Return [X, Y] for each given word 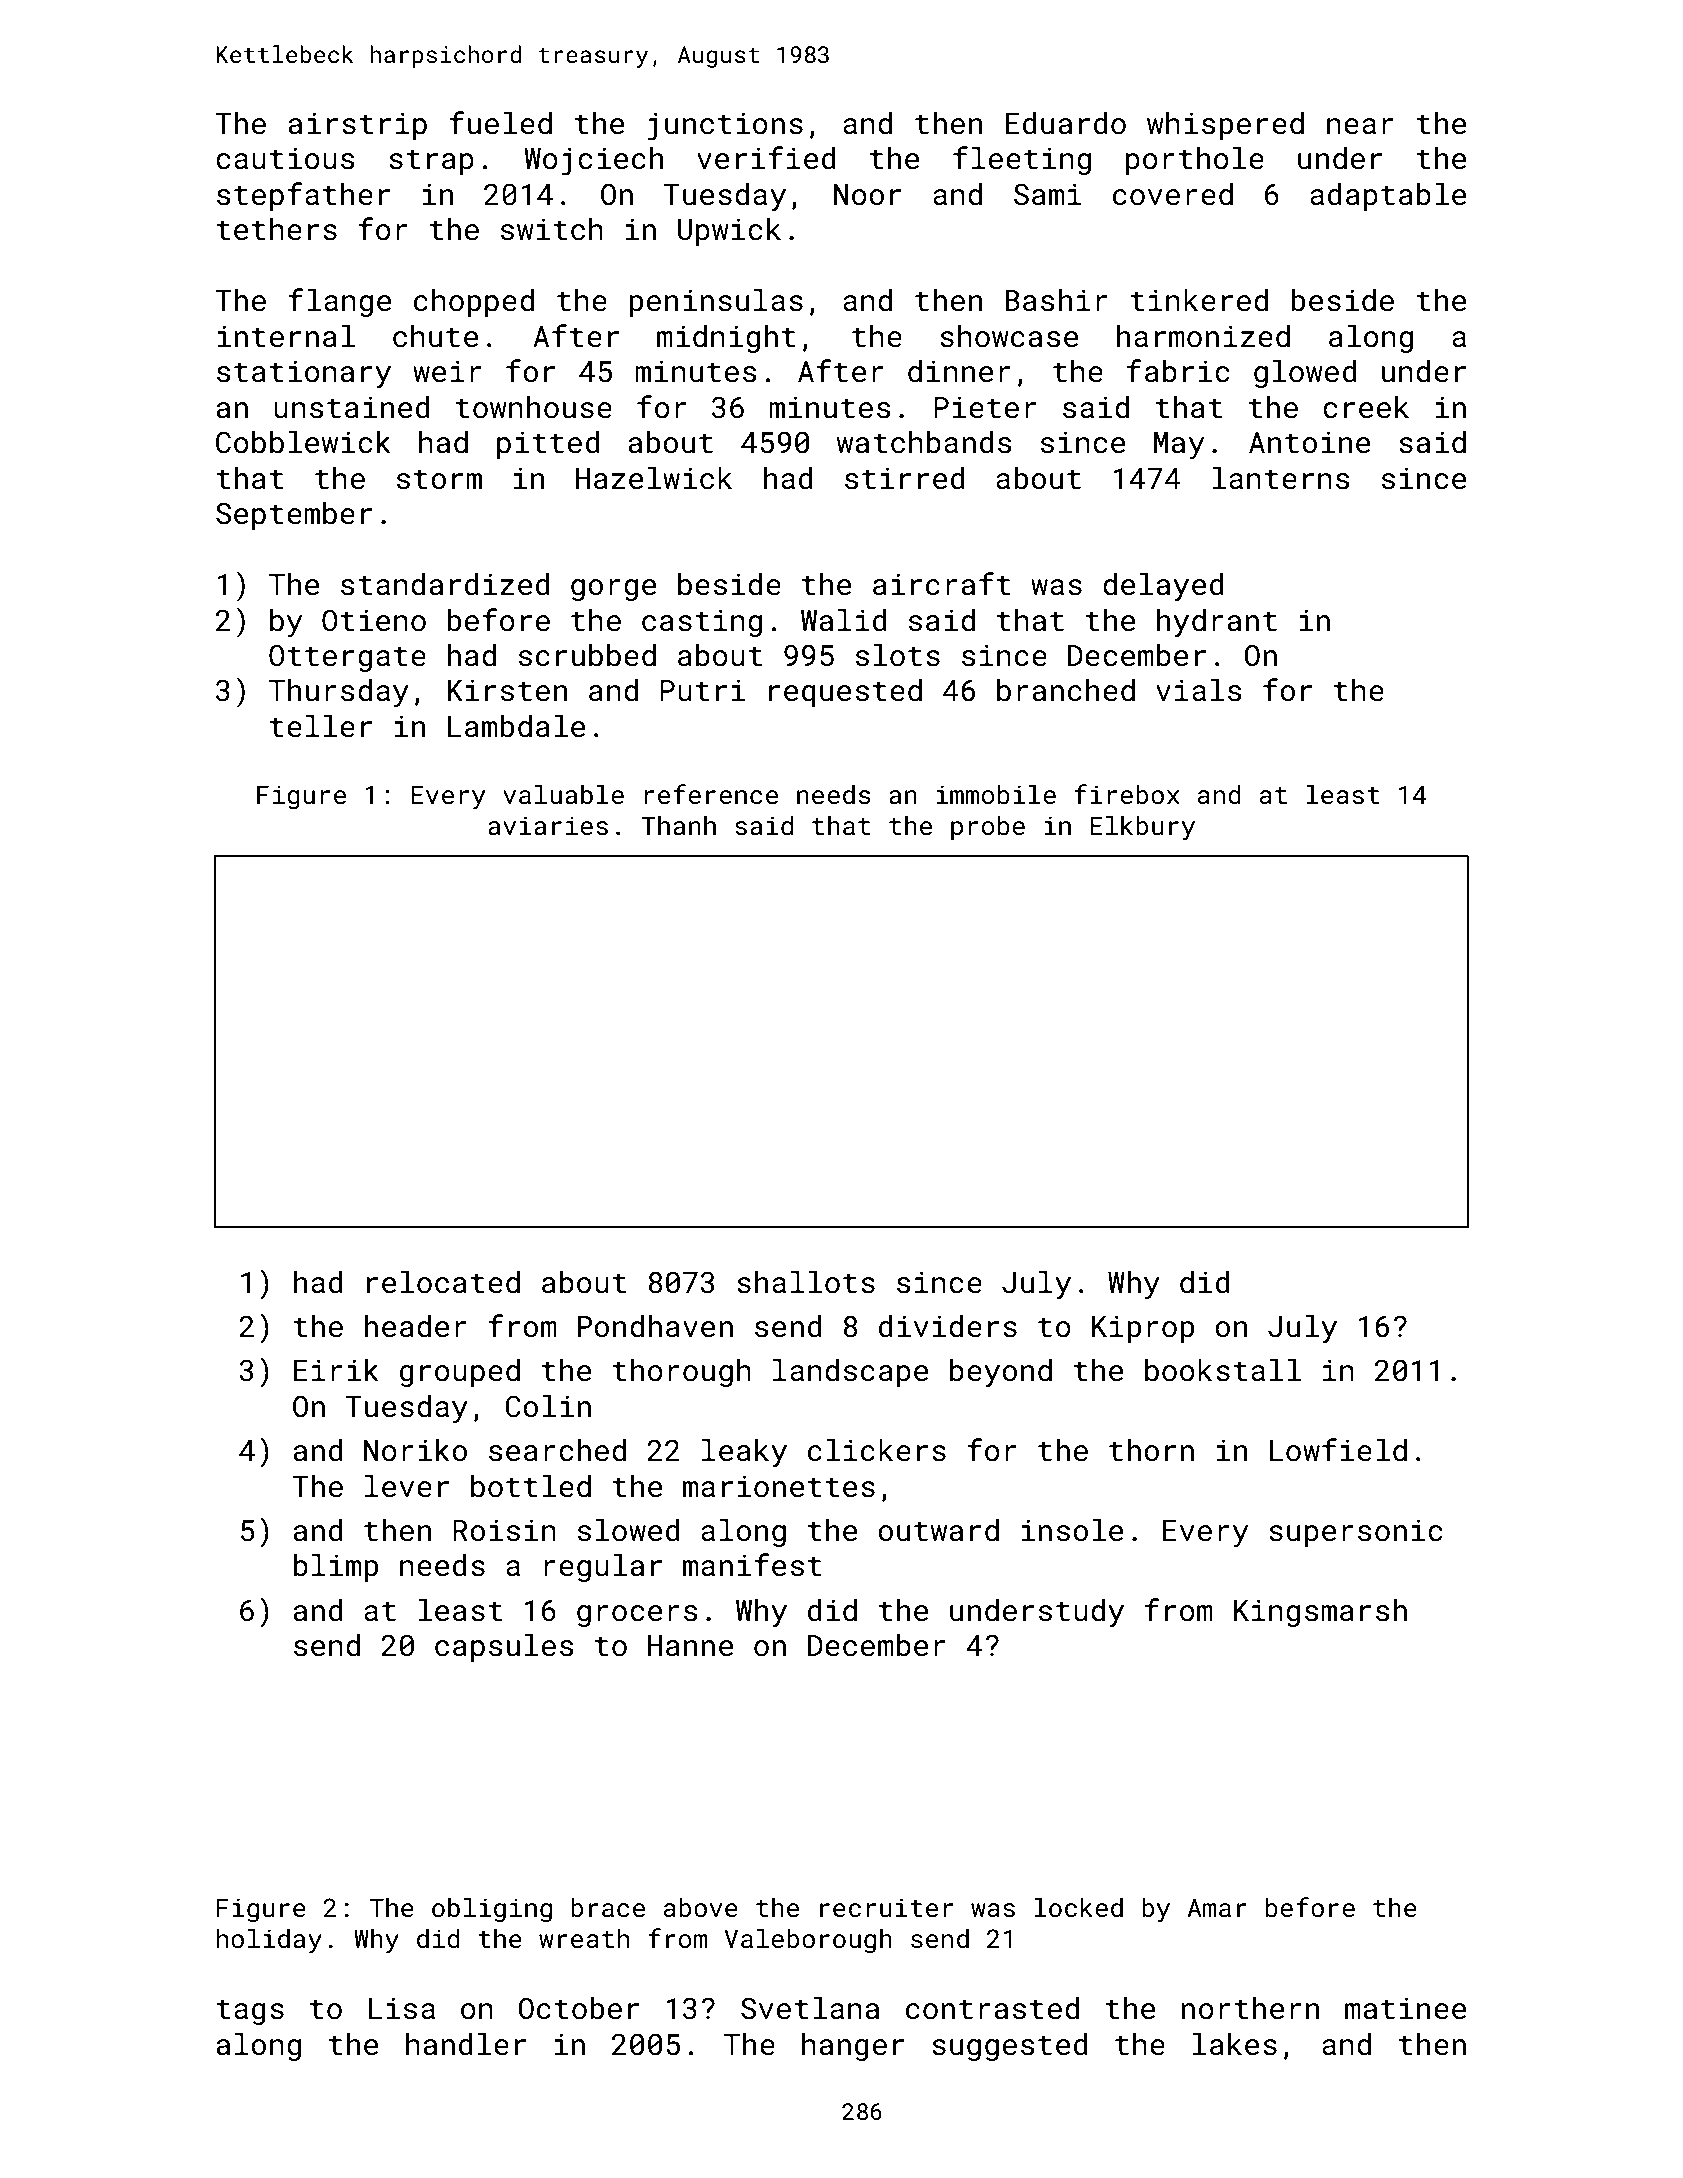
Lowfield [1338, 1450]
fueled [501, 123]
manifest [752, 1565]
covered [1173, 194]
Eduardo [1066, 123]
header [415, 1326]
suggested [1010, 2047]
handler [466, 2044]
